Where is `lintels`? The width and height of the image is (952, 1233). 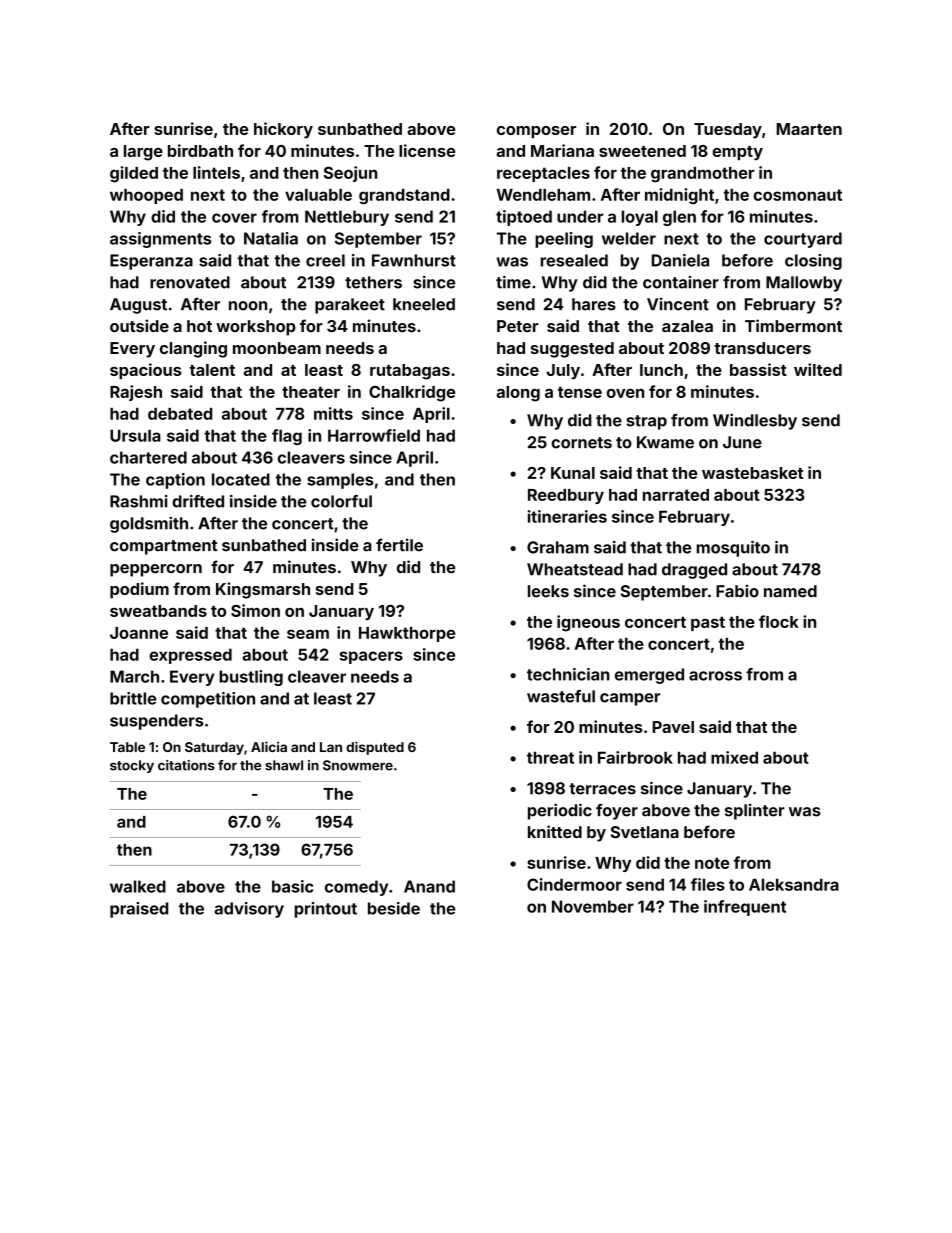 lintels is located at coordinates (216, 172).
